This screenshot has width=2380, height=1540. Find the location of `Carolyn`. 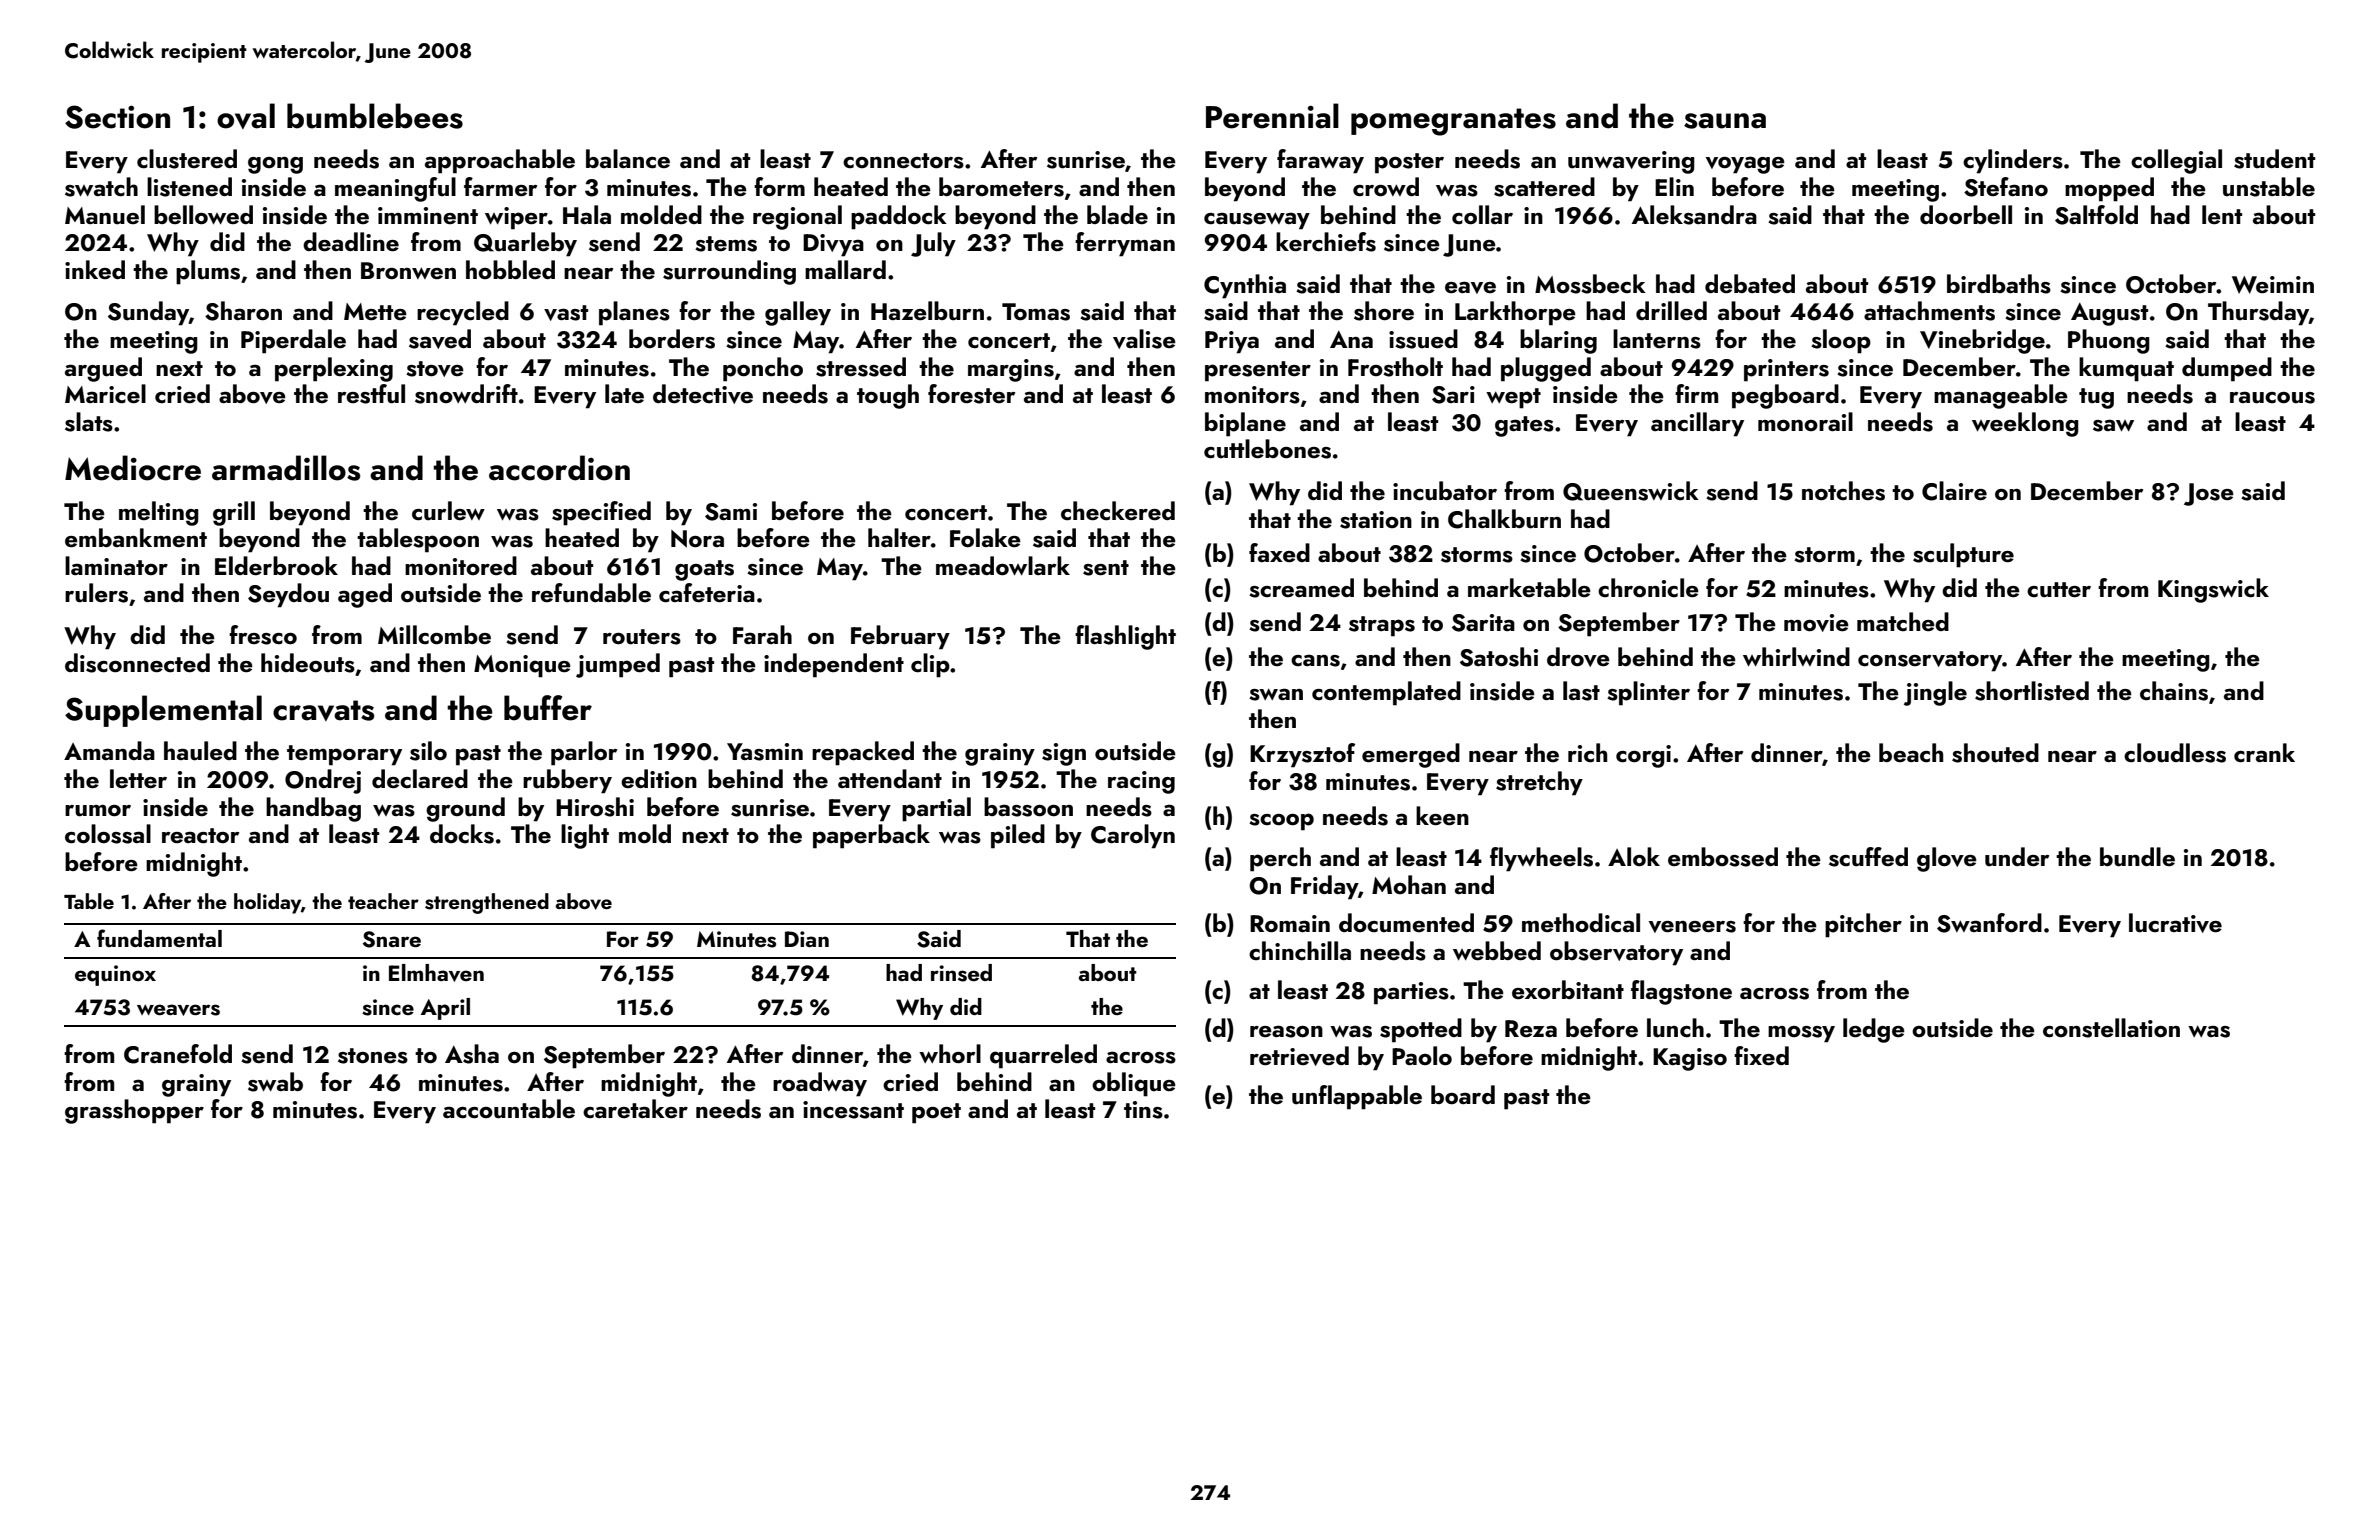

Carolyn is located at coordinates (1133, 836).
